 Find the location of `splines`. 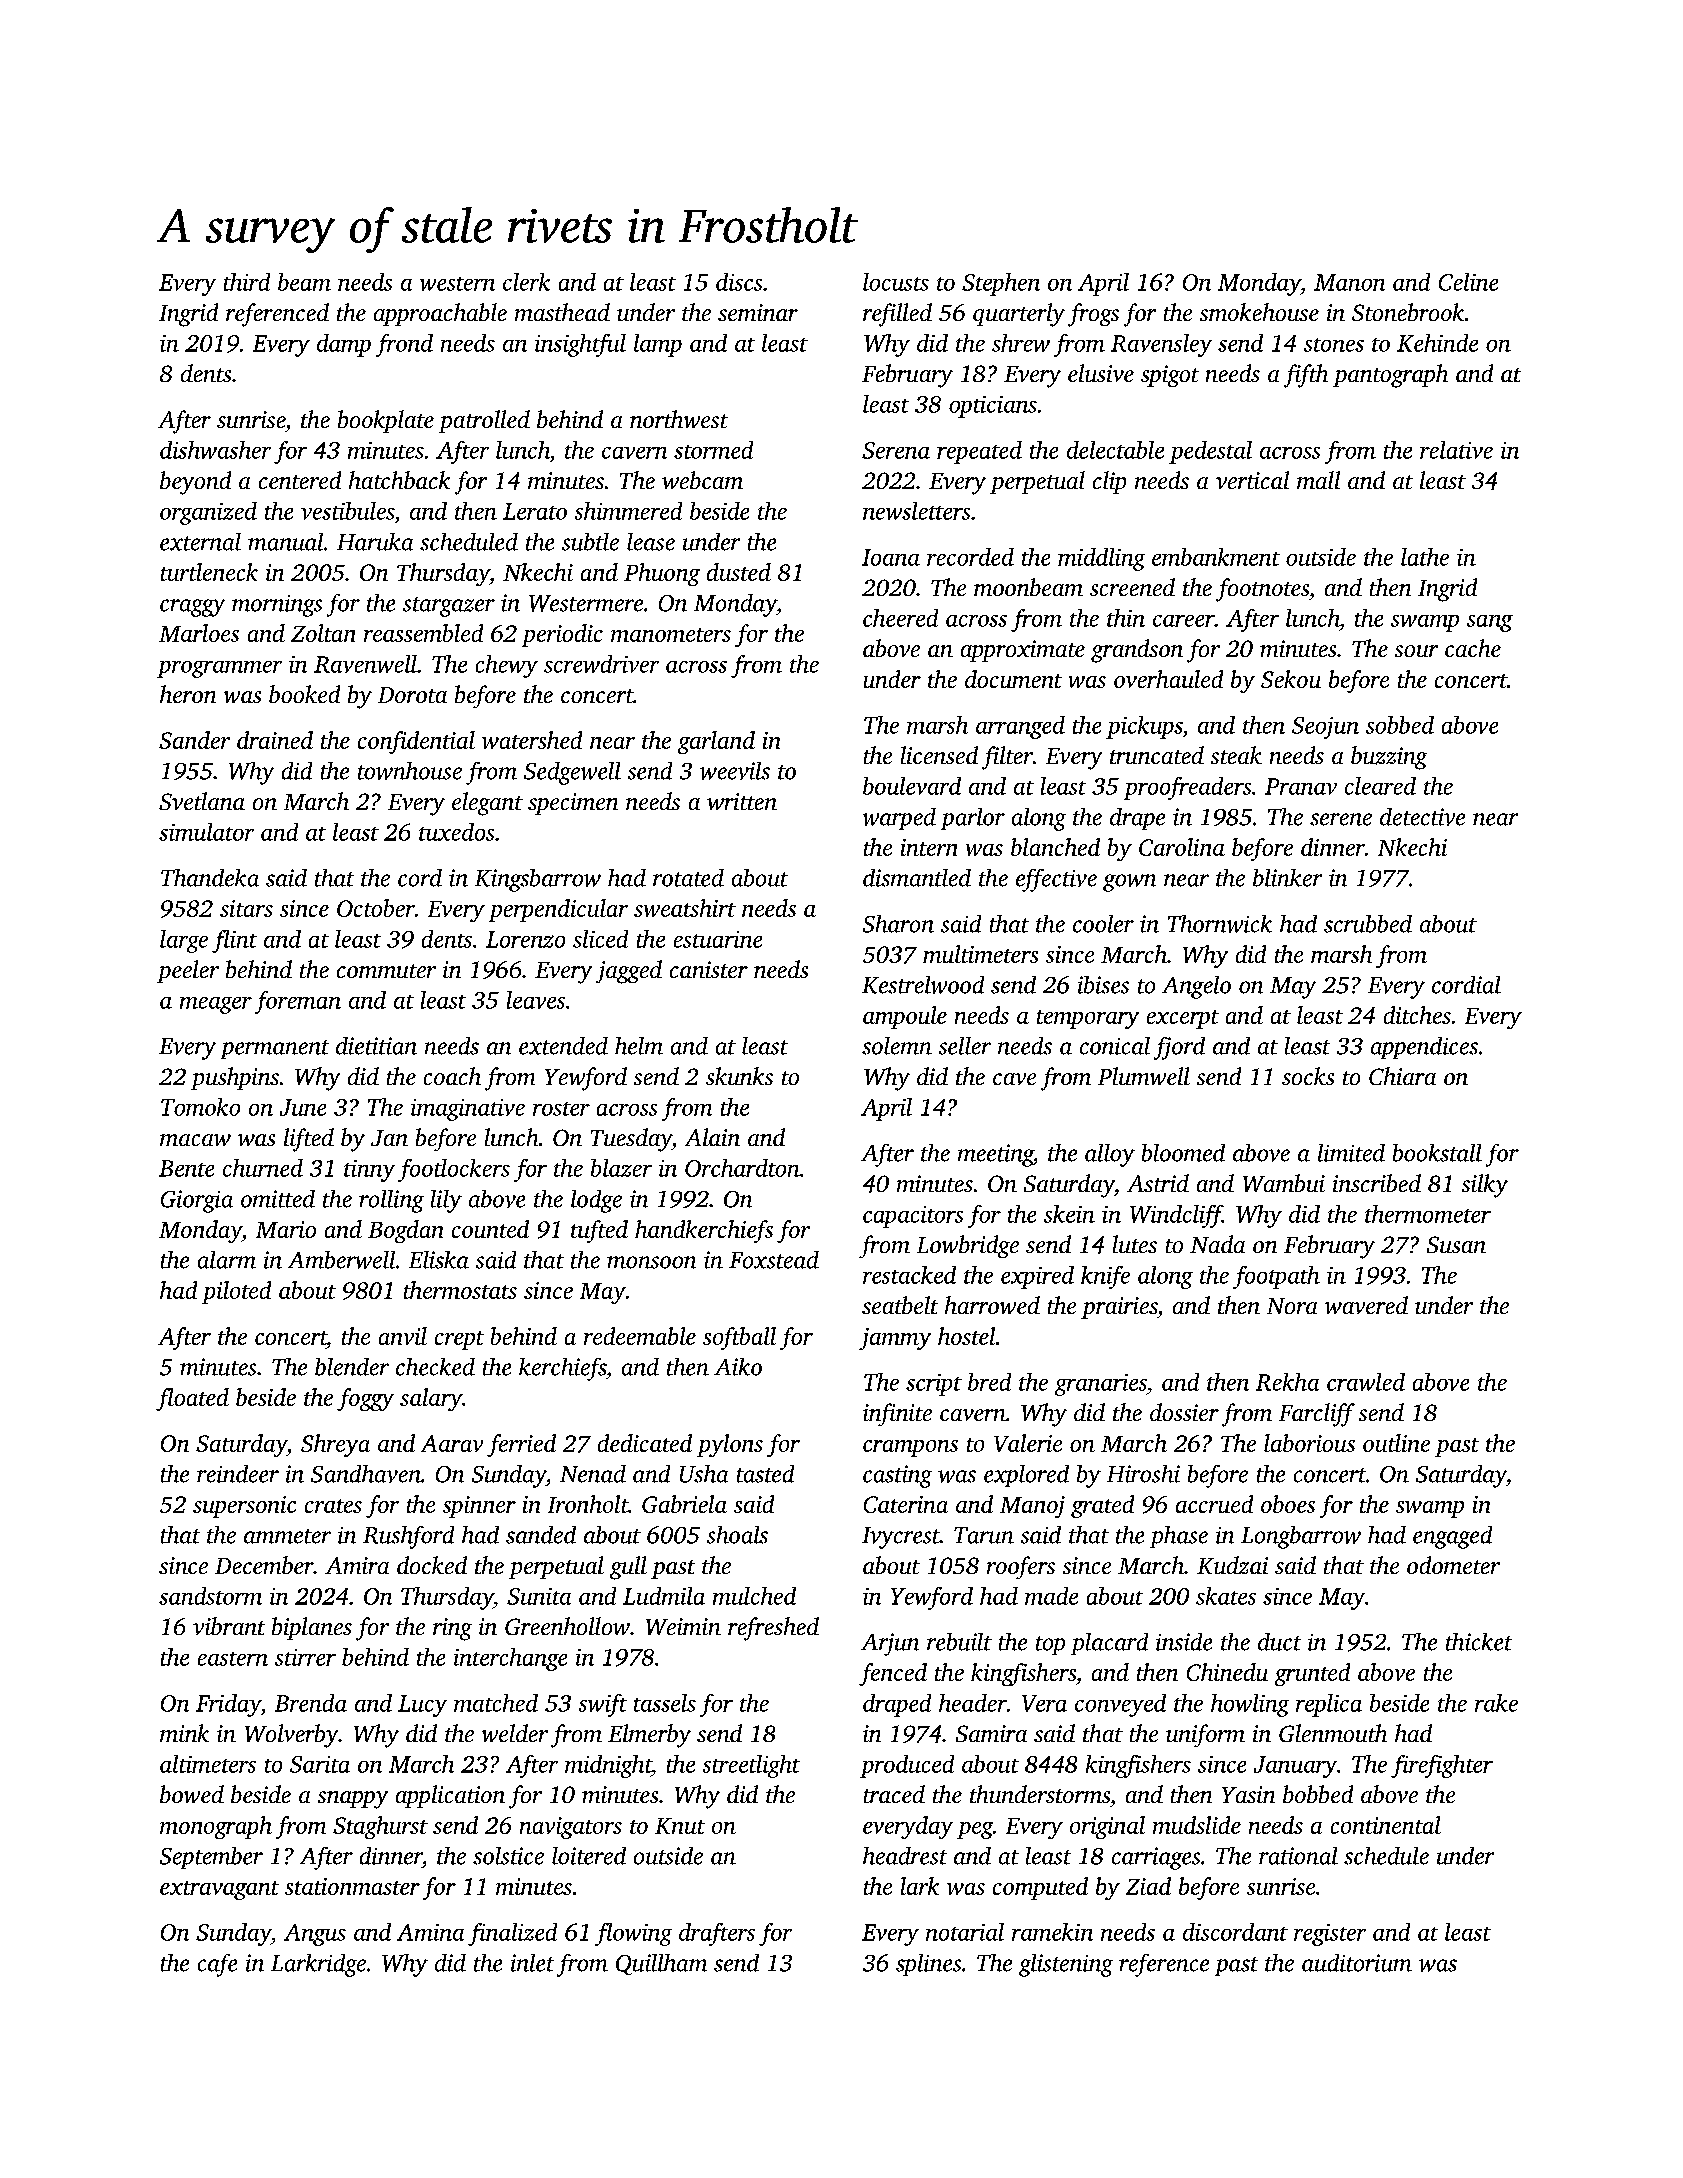

splines is located at coordinates (928, 1965).
